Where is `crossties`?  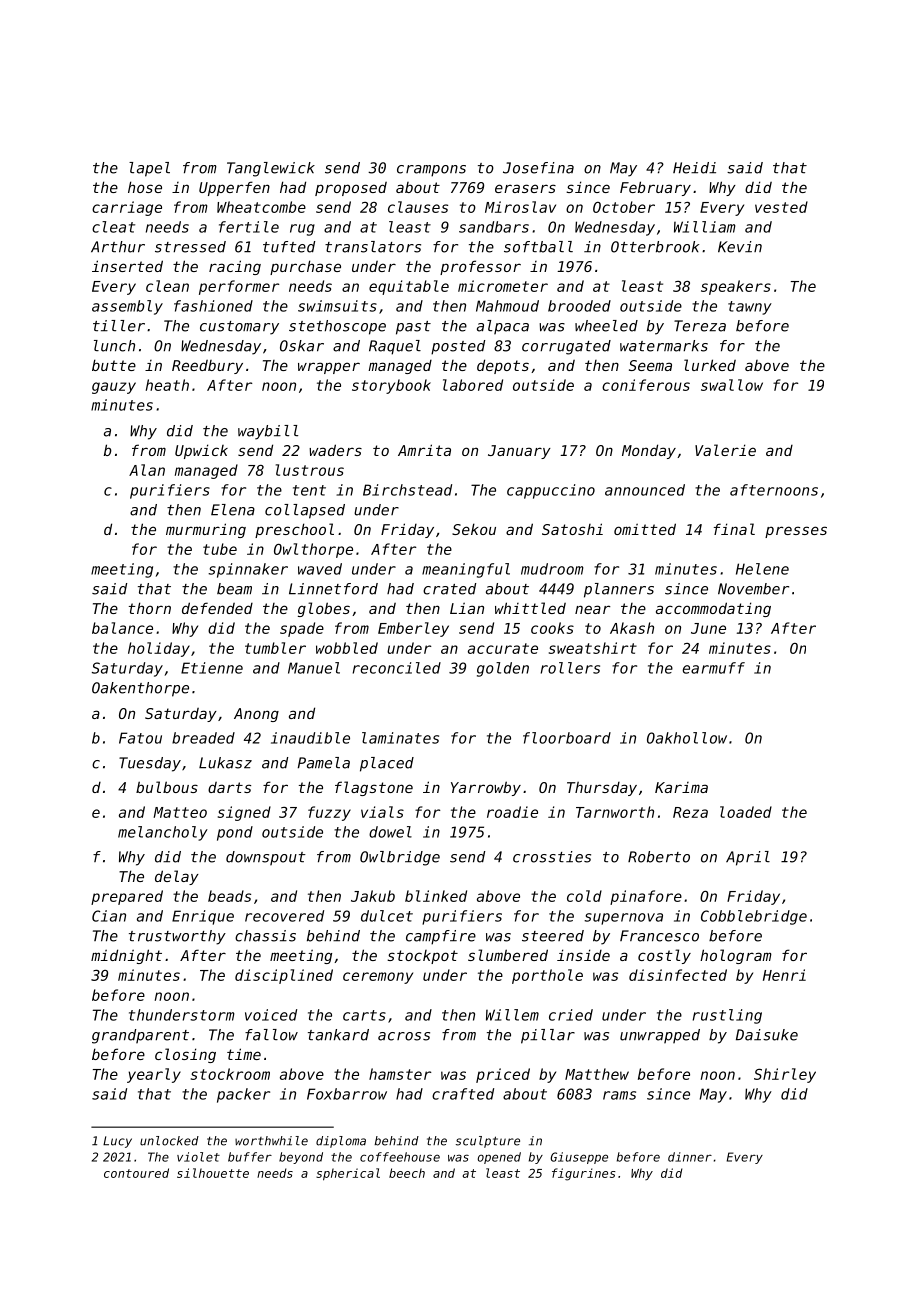 crossties is located at coordinates (552, 857).
